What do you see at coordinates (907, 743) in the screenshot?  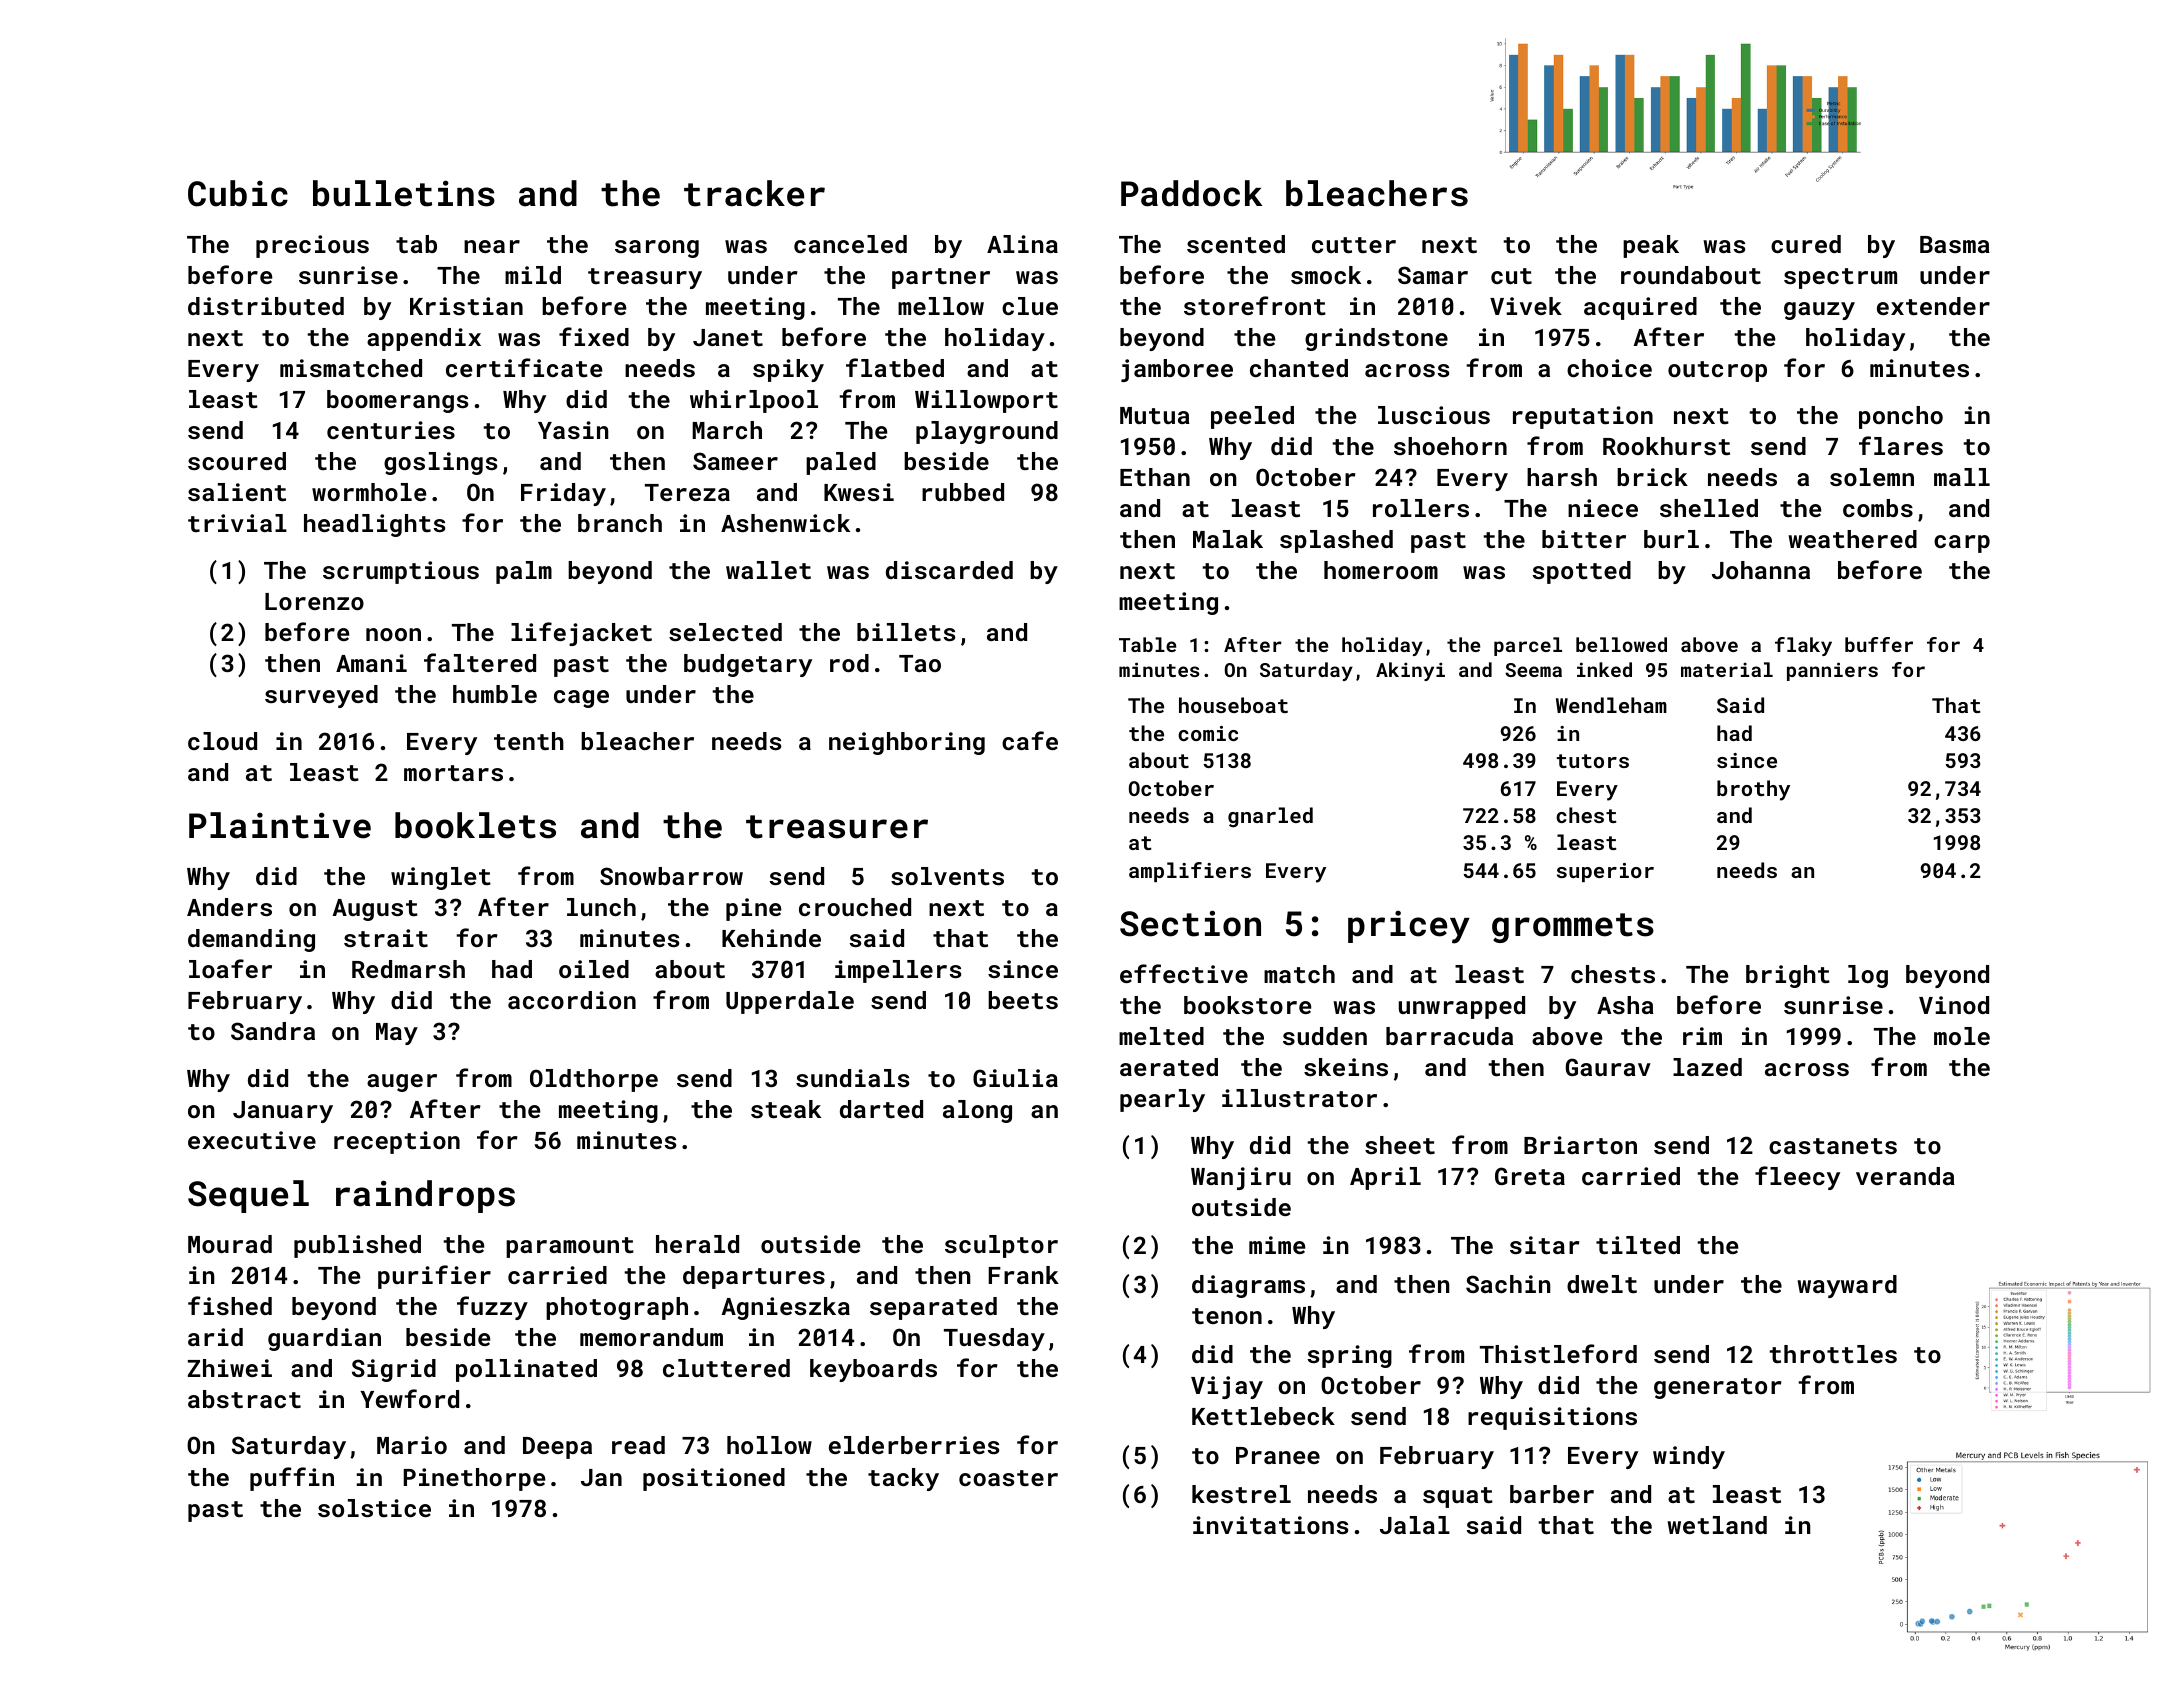 I see `neighboring` at bounding box center [907, 743].
